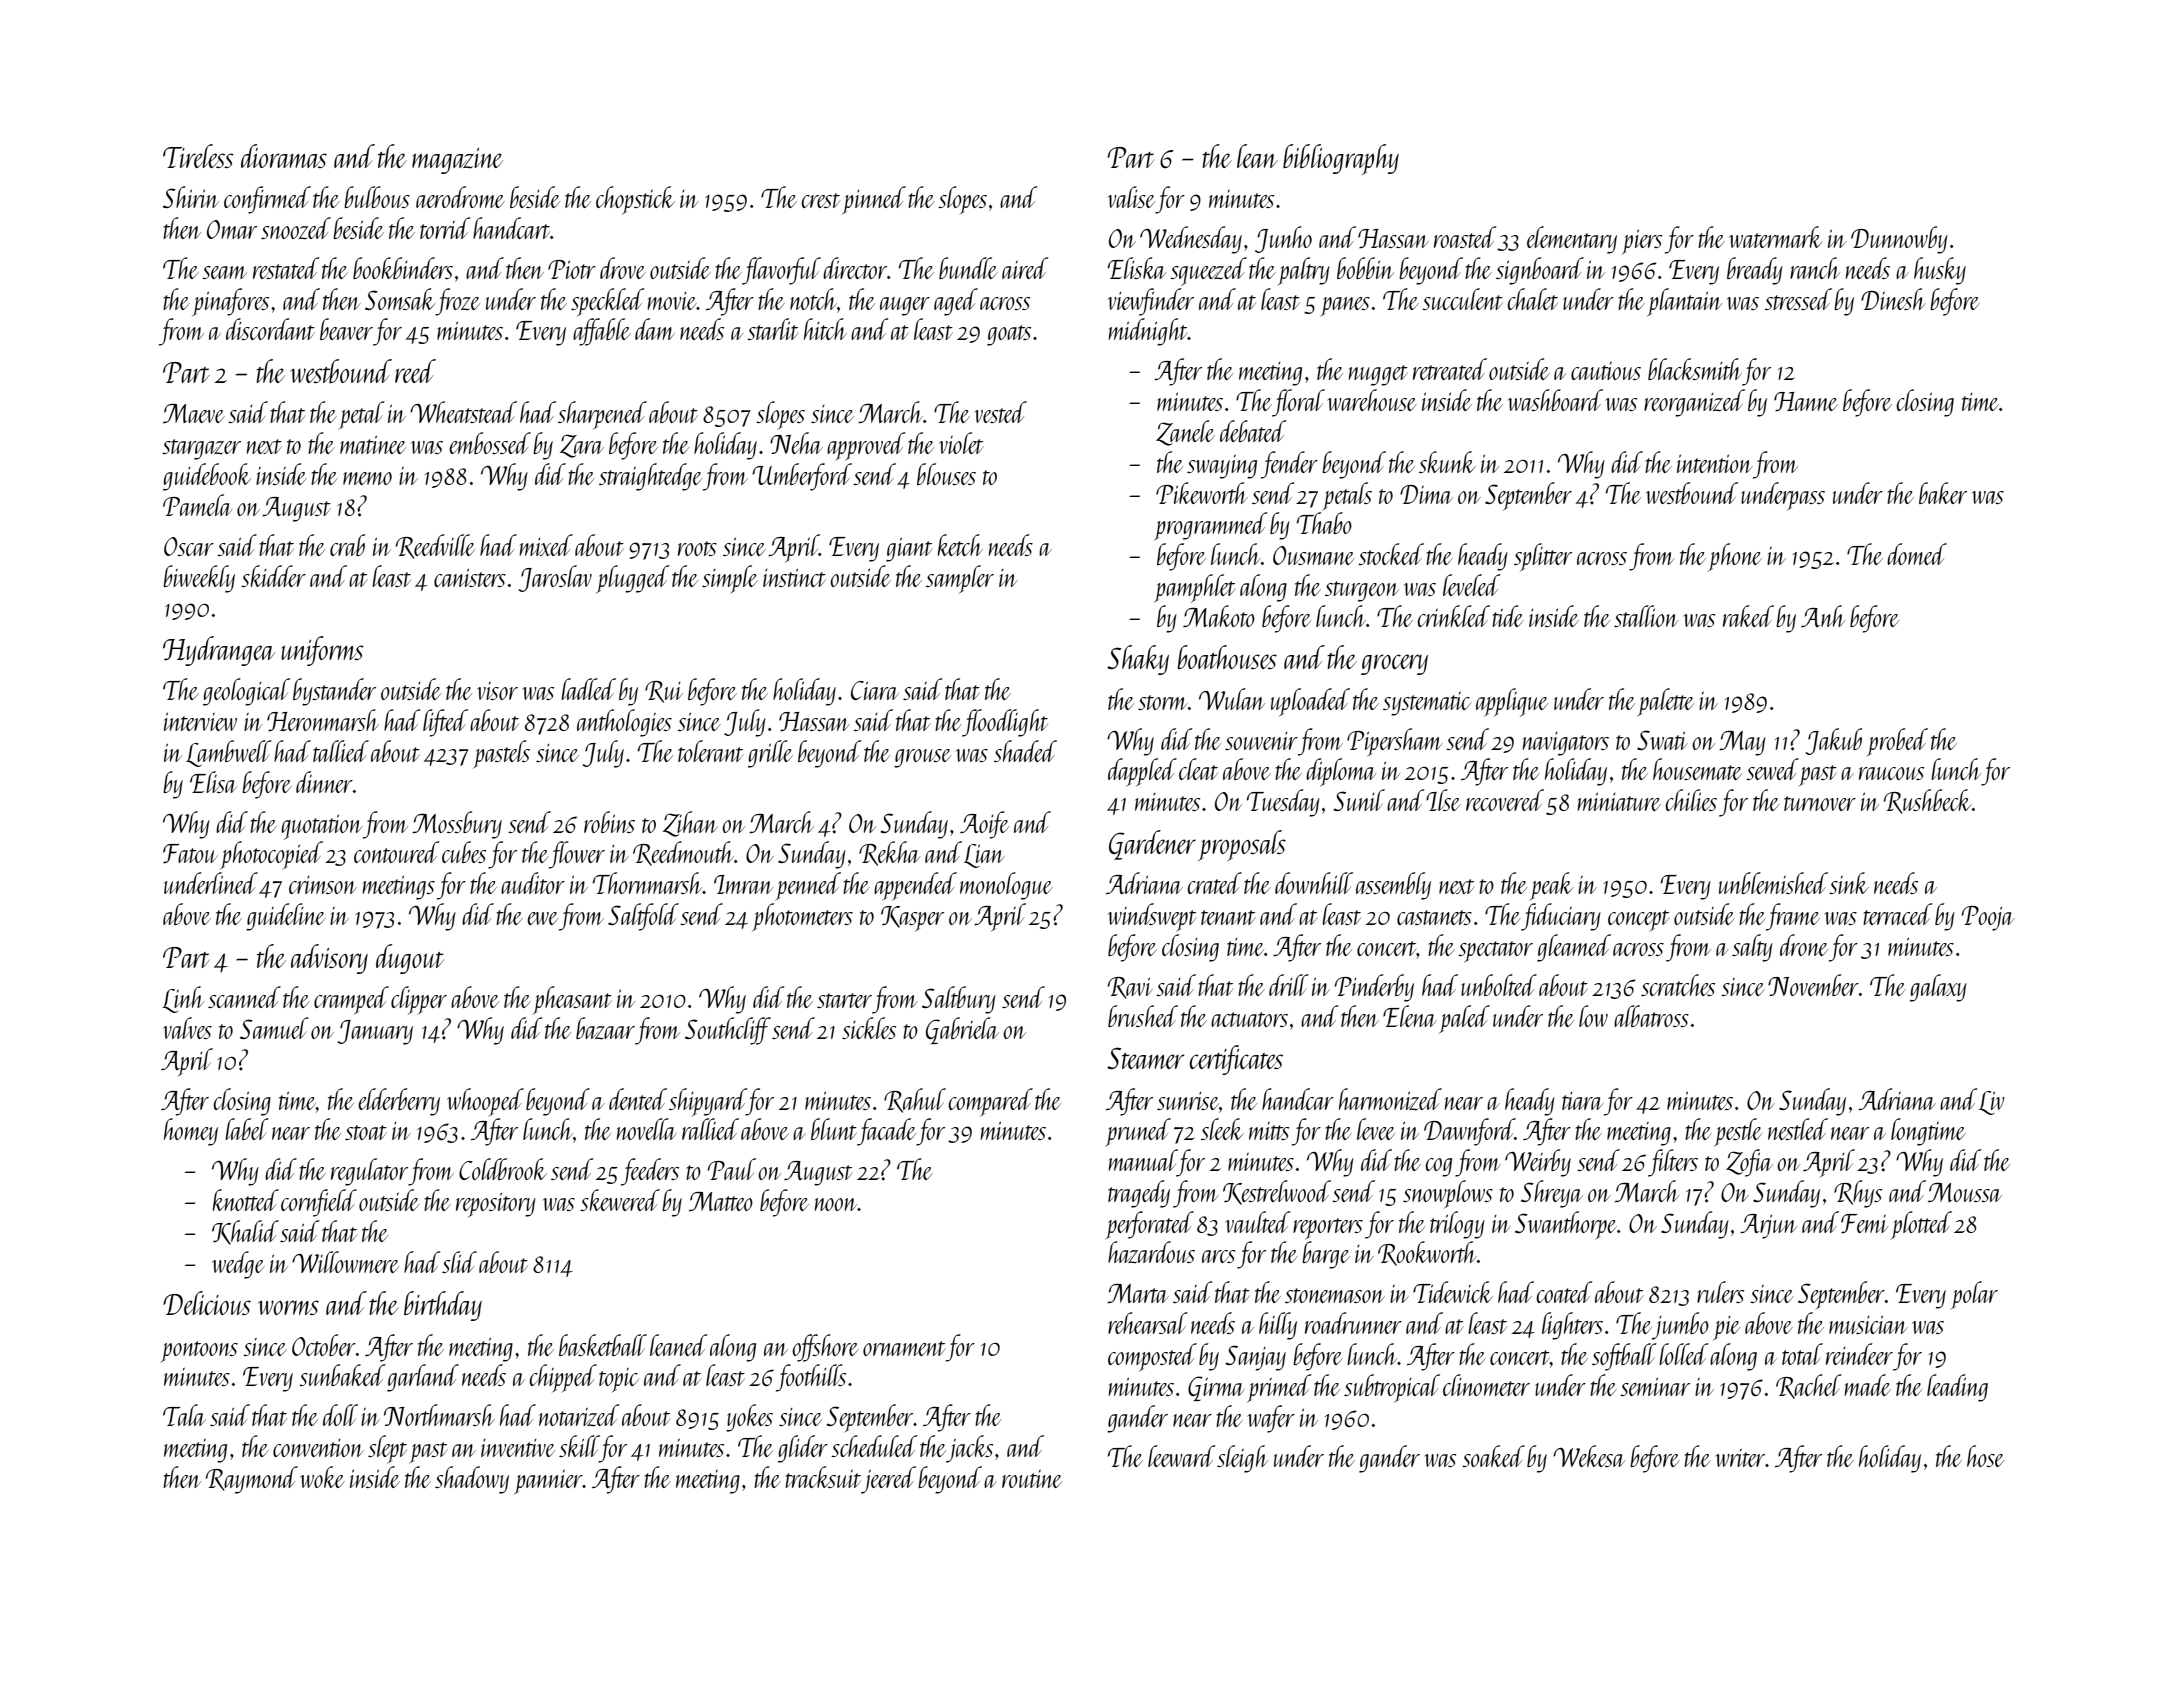 The width and height of the document is (2178, 1683). Describe the element at coordinates (1899, 240) in the document. I see `Dunnowby` at that location.
